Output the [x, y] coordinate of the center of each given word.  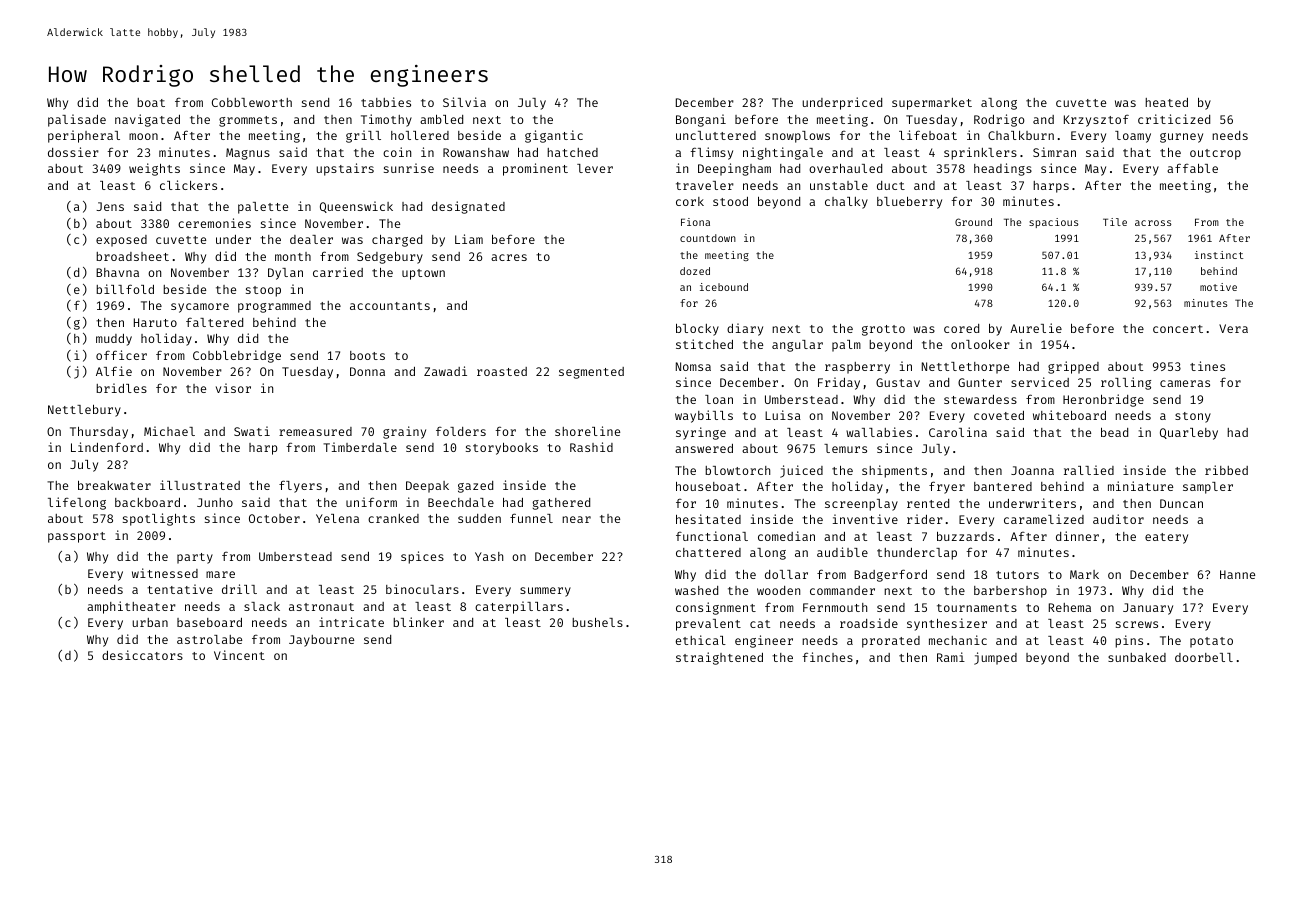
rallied [1089, 470]
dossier [73, 152]
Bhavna [117, 272]
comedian [786, 536]
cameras [1185, 383]
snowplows [797, 137]
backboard [147, 502]
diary [745, 329]
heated [1166, 102]
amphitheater [131, 607]
